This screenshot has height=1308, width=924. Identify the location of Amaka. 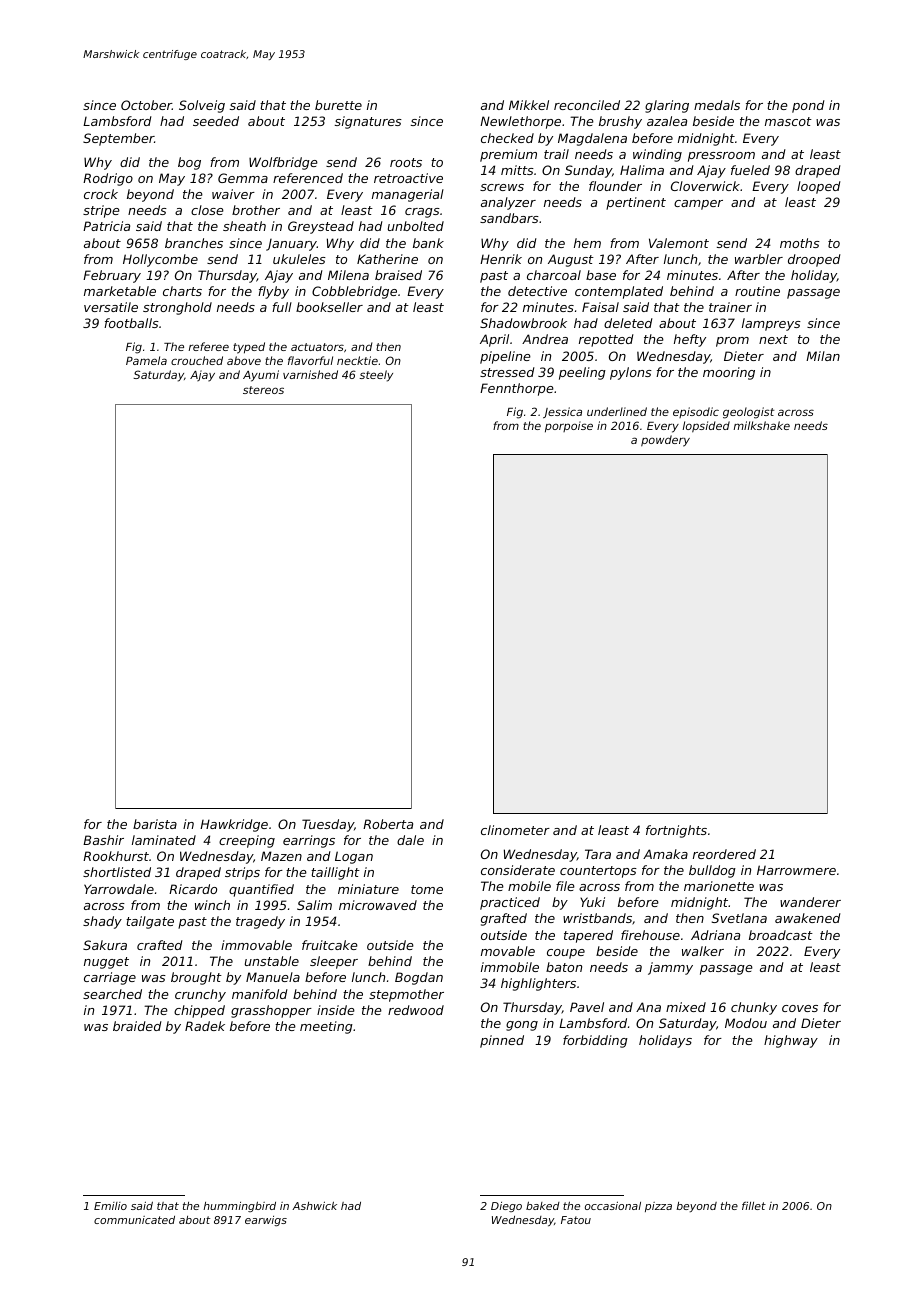
(665, 854).
